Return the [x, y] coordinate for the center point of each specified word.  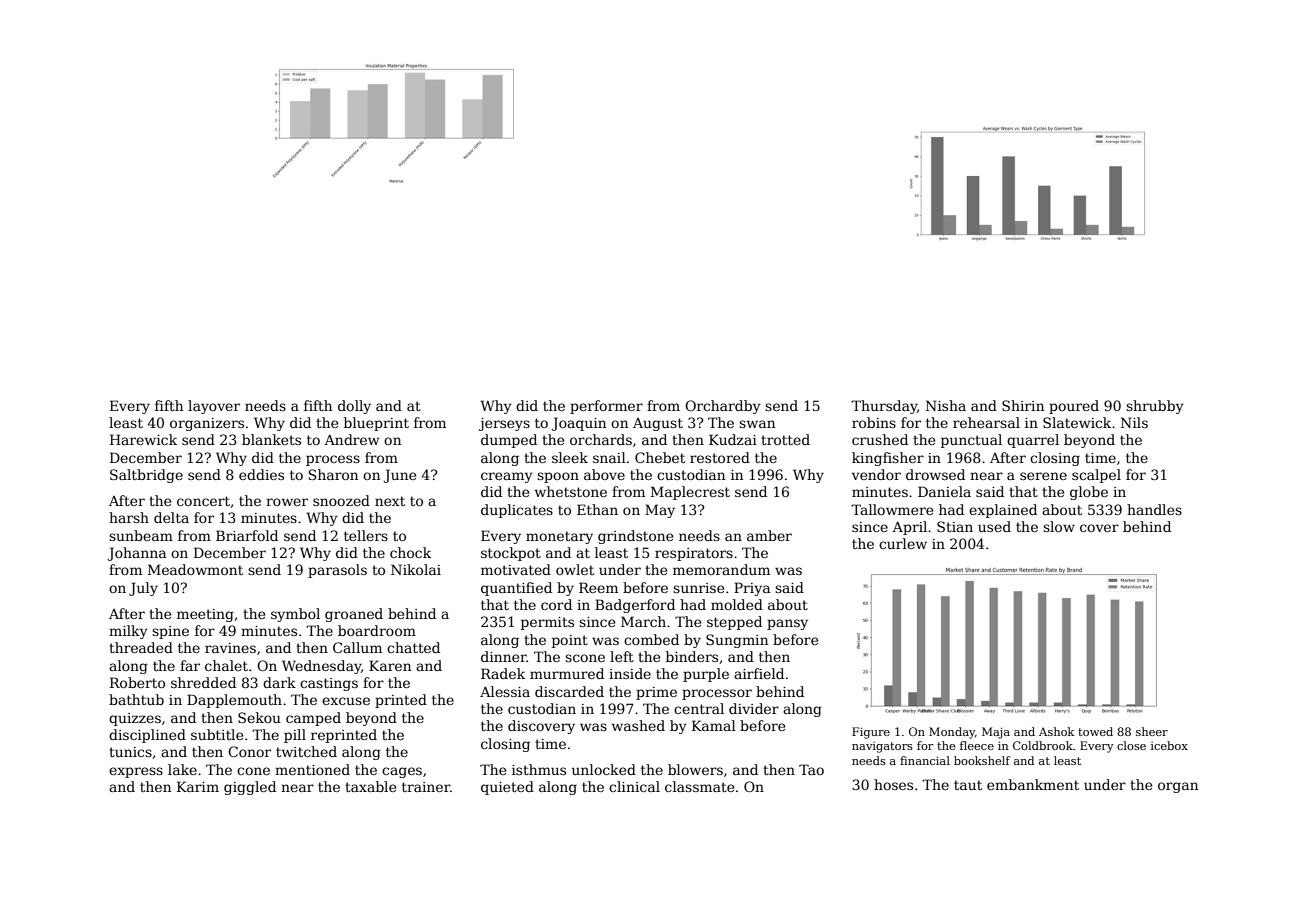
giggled [250, 788]
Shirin [1023, 405]
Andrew [351, 439]
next [390, 501]
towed [1095, 731]
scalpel [1096, 476]
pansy [787, 624]
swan [757, 424]
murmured [567, 673]
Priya [752, 589]
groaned [354, 615]
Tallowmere [892, 509]
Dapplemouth [234, 701]
